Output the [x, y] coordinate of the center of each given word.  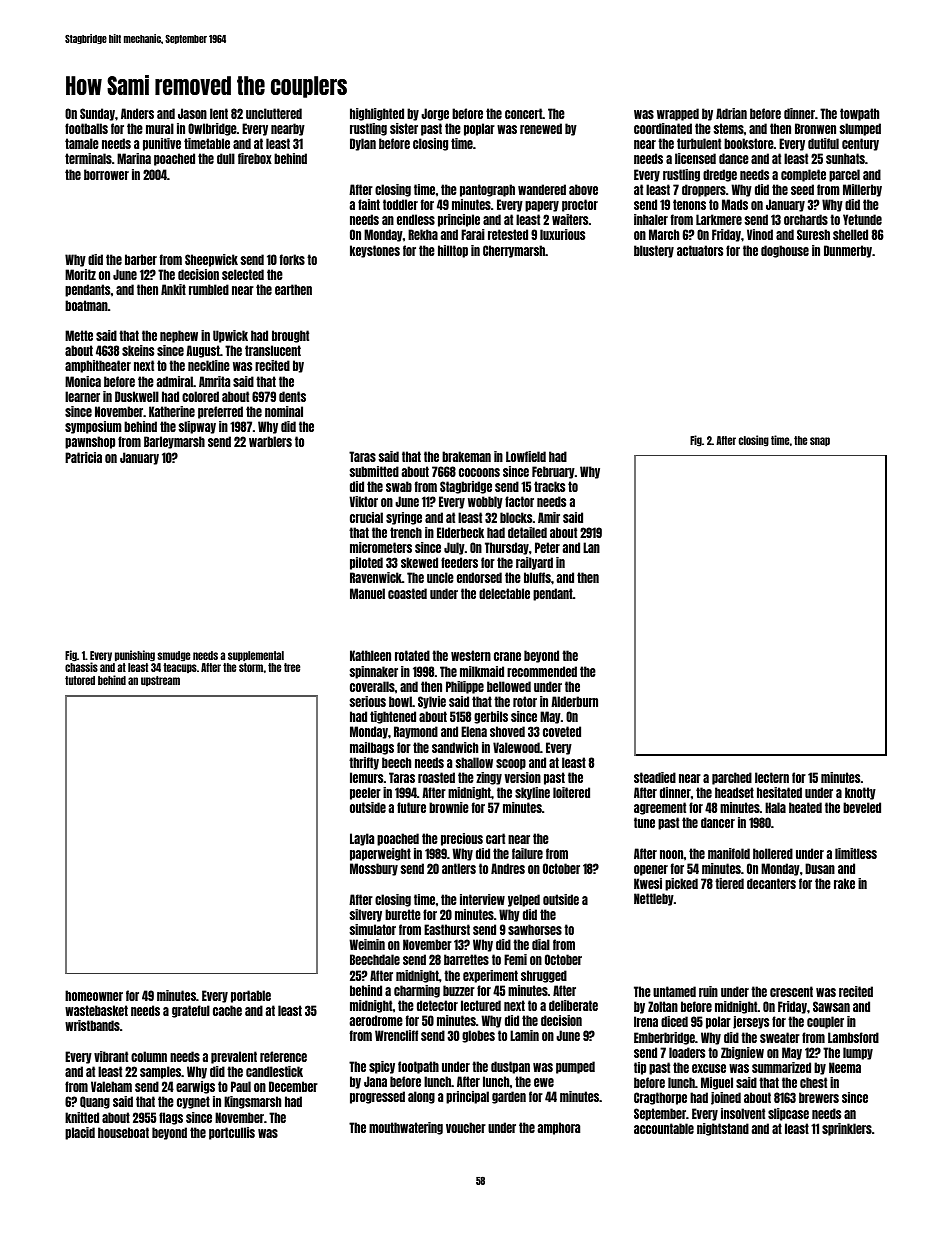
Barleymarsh [174, 442]
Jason [192, 113]
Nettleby [654, 899]
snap [820, 442]
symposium [93, 427]
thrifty [364, 763]
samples [160, 1072]
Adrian [731, 113]
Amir [549, 517]
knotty [860, 793]
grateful [191, 1011]
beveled [862, 807]
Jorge [435, 114]
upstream [160, 681]
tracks [549, 486]
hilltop [453, 251]
